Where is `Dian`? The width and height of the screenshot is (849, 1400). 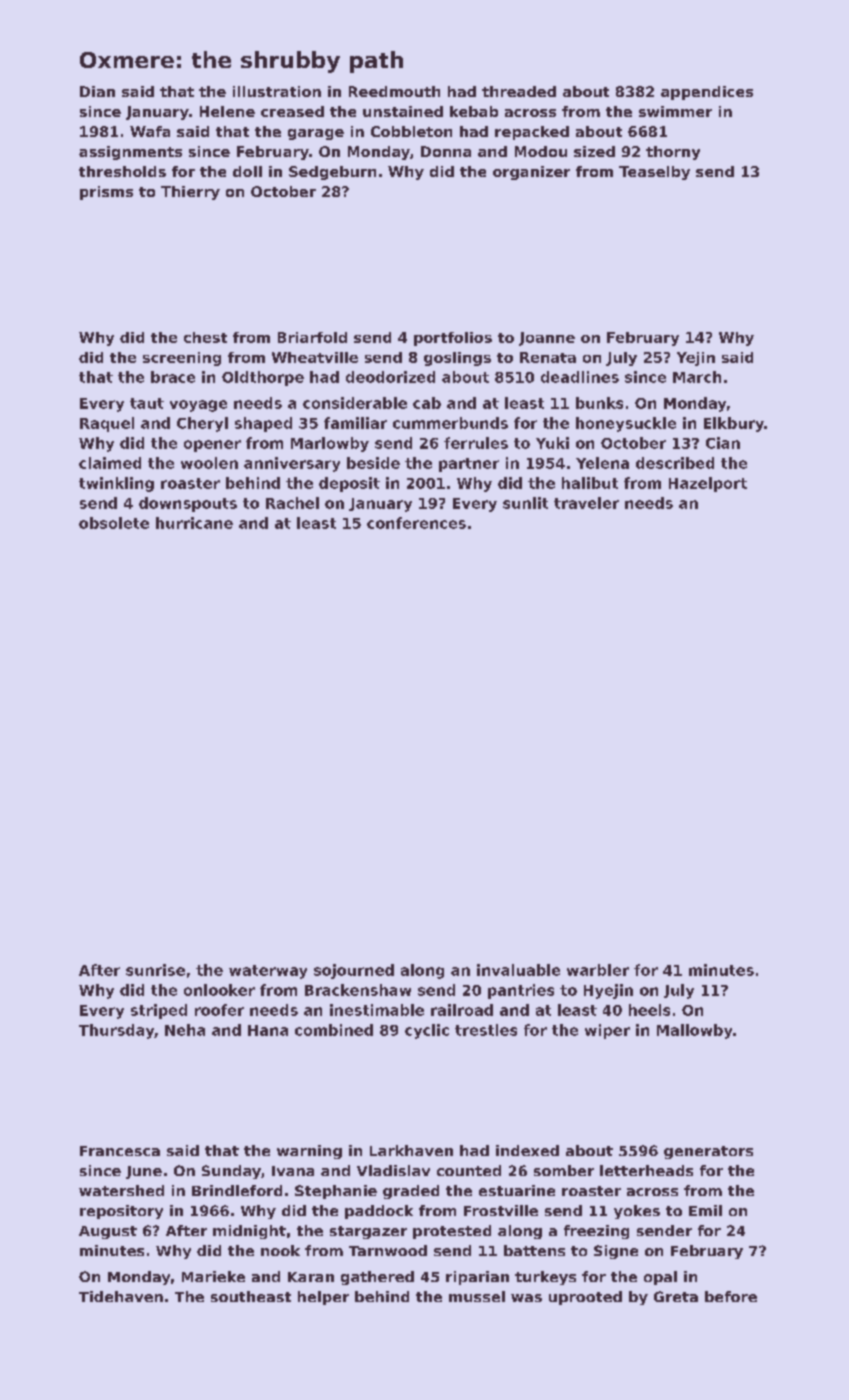 Dian is located at coordinates (97, 91).
